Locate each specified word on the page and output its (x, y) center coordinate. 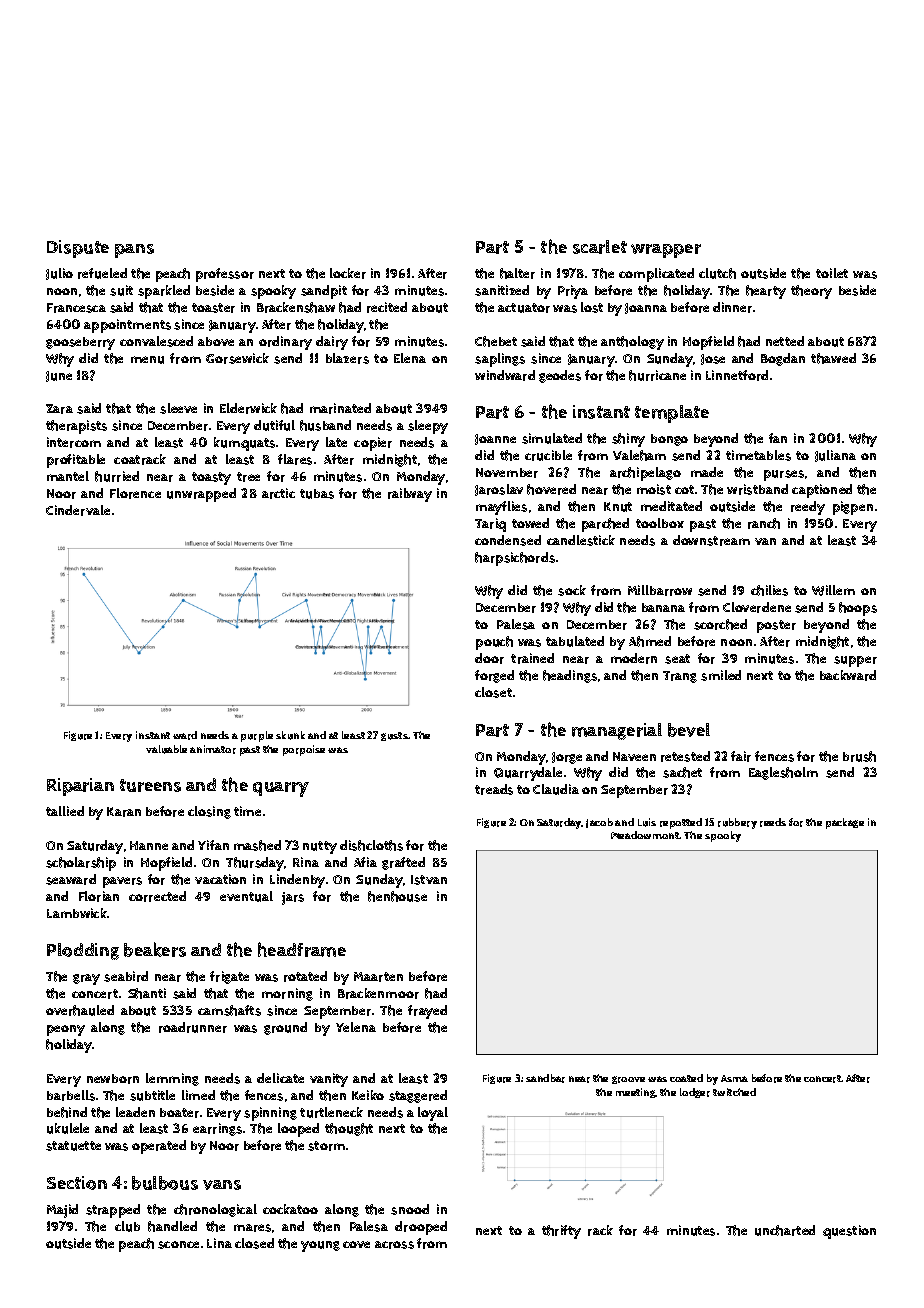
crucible (548, 455)
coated (686, 1078)
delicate (280, 1078)
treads (494, 789)
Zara (59, 409)
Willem (833, 590)
